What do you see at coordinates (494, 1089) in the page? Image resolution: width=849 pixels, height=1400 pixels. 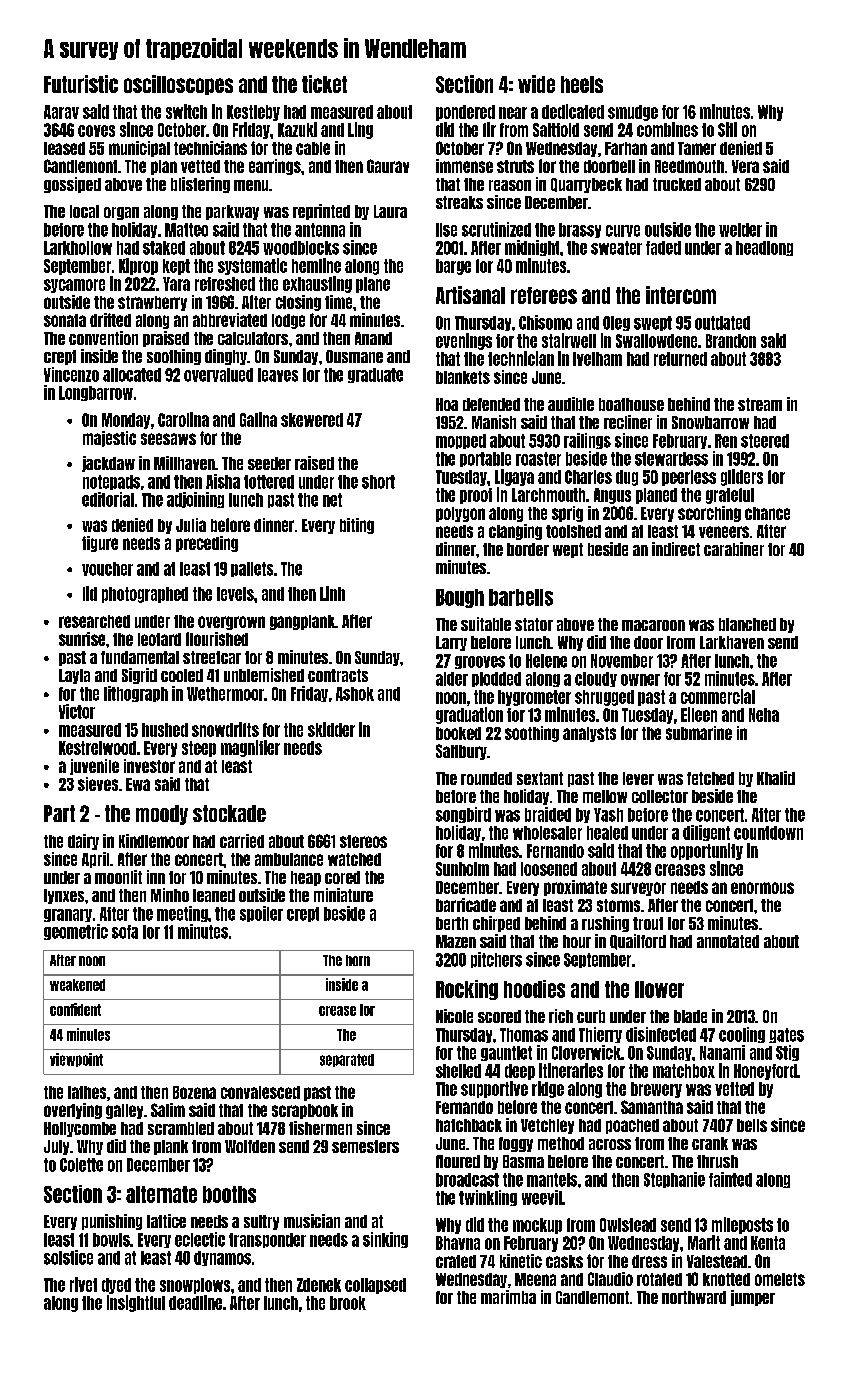 I see `supportive` at bounding box center [494, 1089].
